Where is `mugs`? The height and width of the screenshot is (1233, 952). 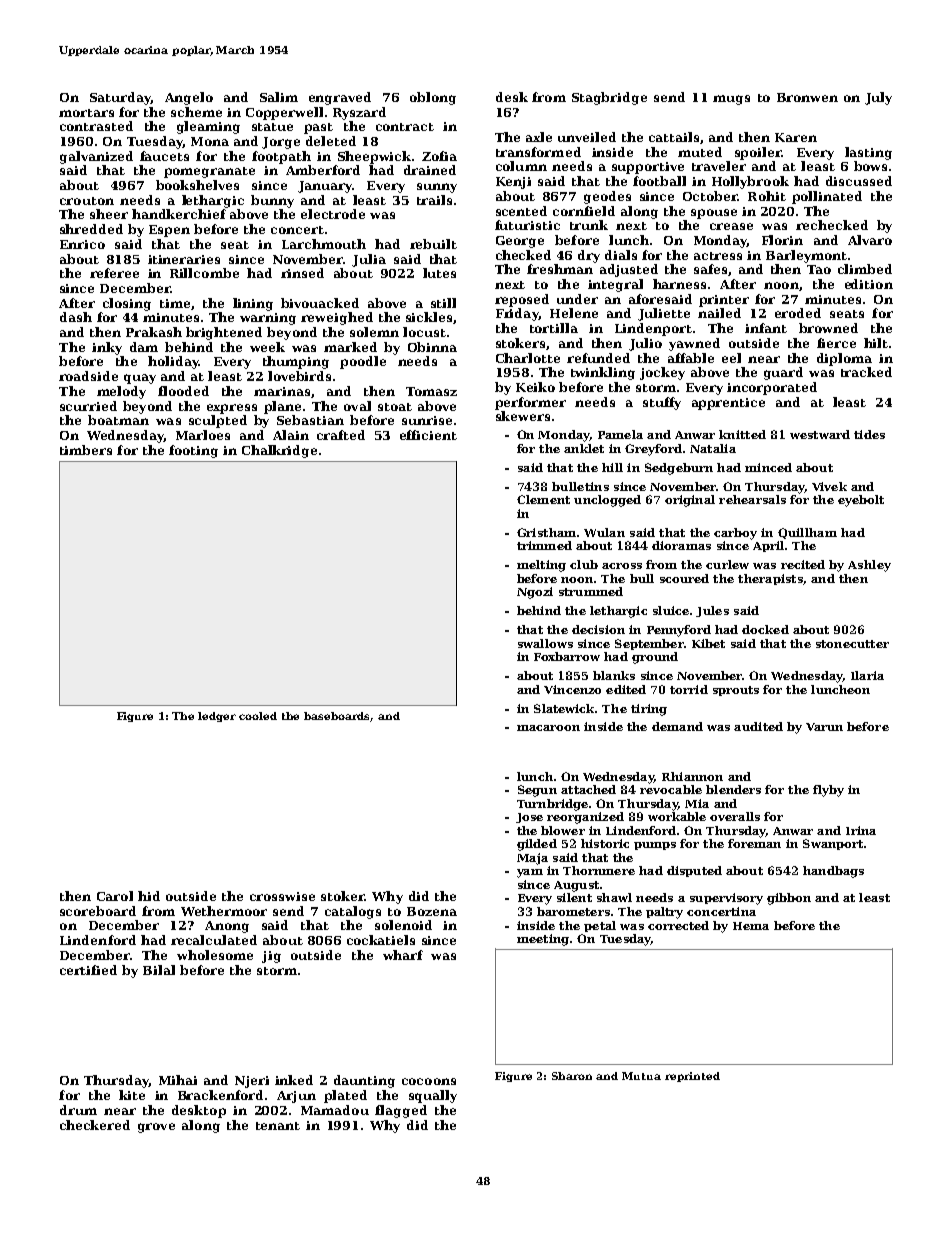 mugs is located at coordinates (731, 100).
